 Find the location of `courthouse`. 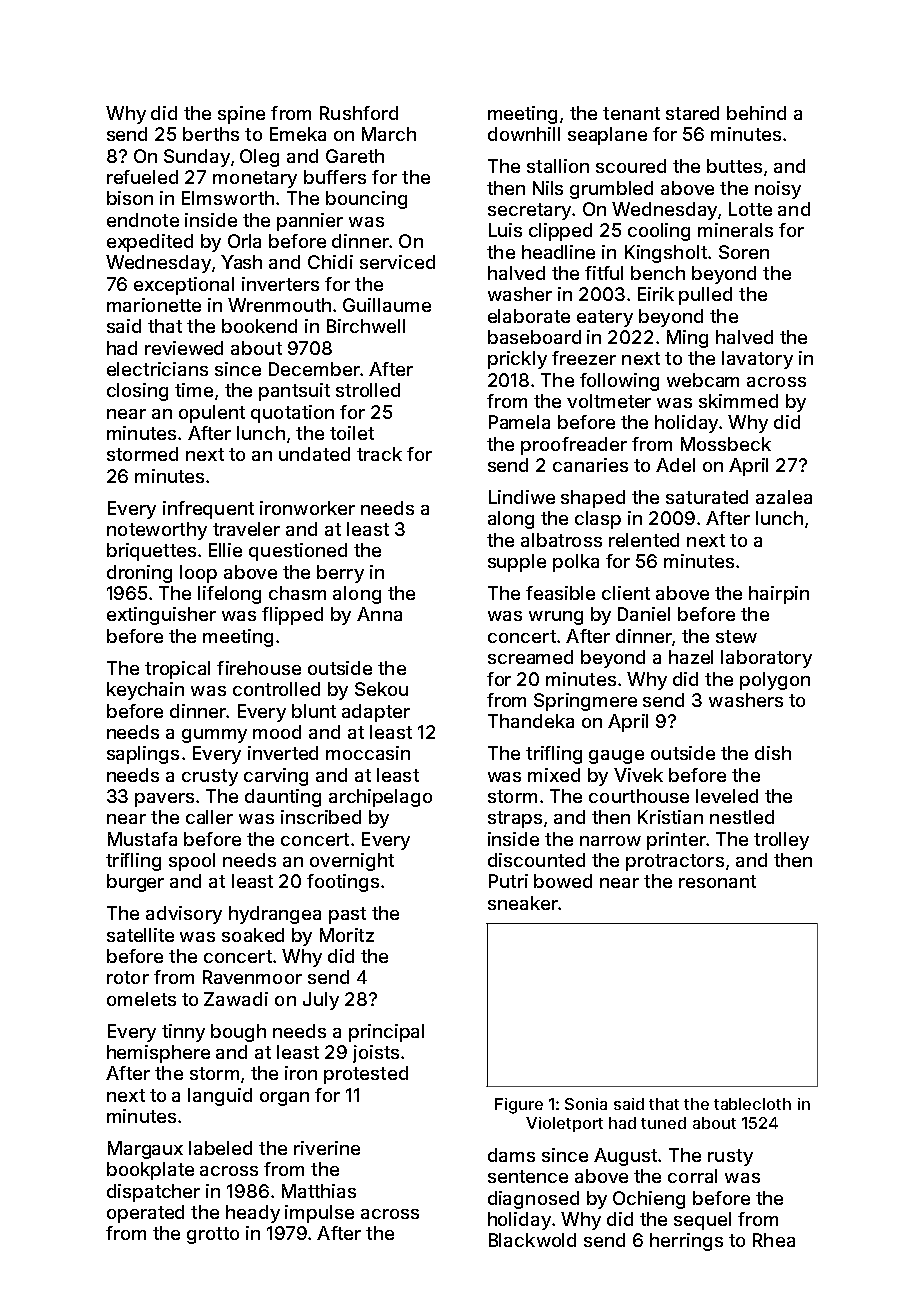

courthouse is located at coordinates (639, 796).
